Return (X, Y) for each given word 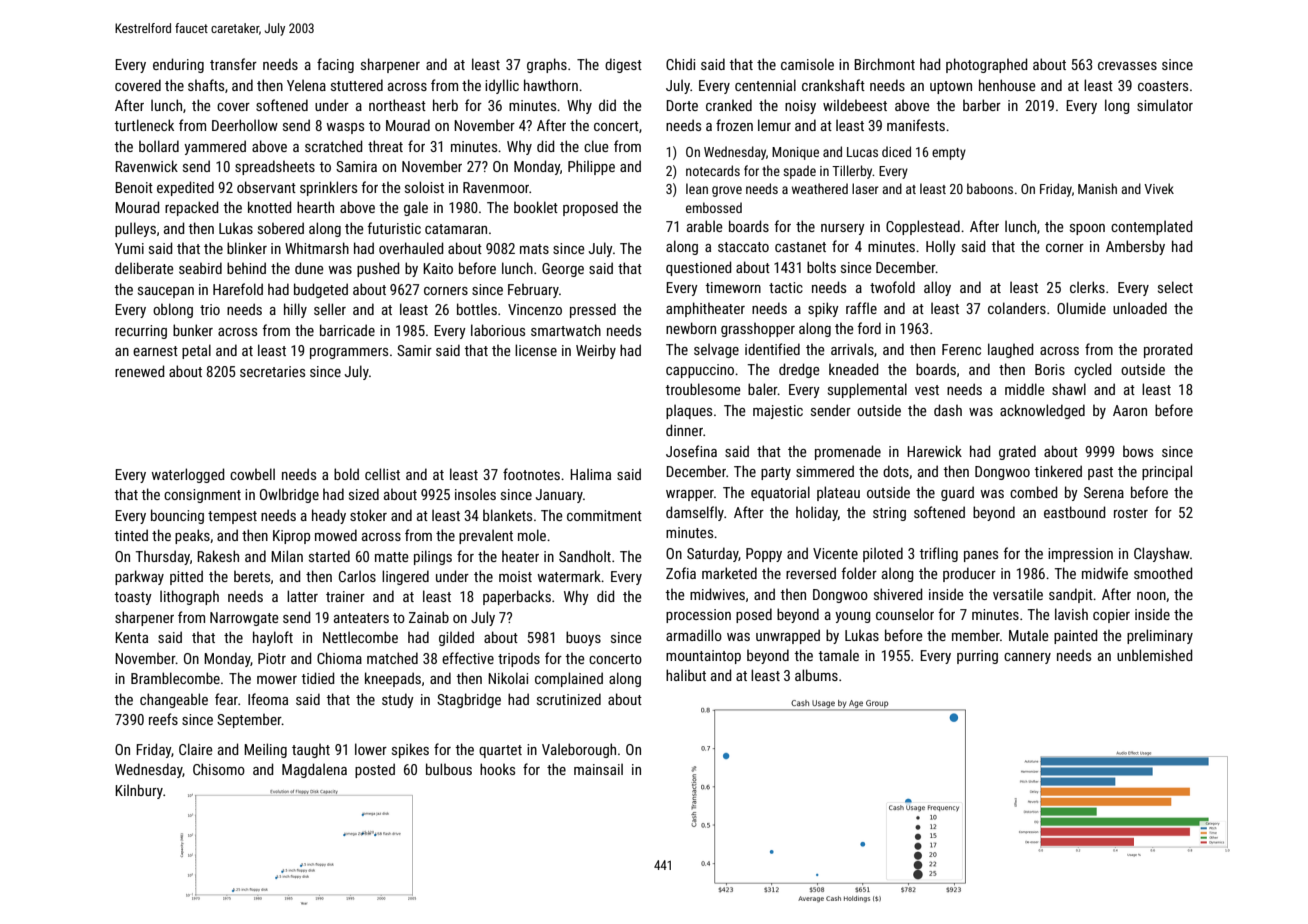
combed (1034, 492)
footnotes (531, 474)
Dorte (682, 105)
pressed (593, 310)
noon (1151, 596)
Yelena (306, 85)
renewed (140, 371)
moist (515, 576)
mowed (336, 535)
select (1175, 287)
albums (816, 675)
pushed (378, 269)
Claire (196, 749)
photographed (987, 65)
